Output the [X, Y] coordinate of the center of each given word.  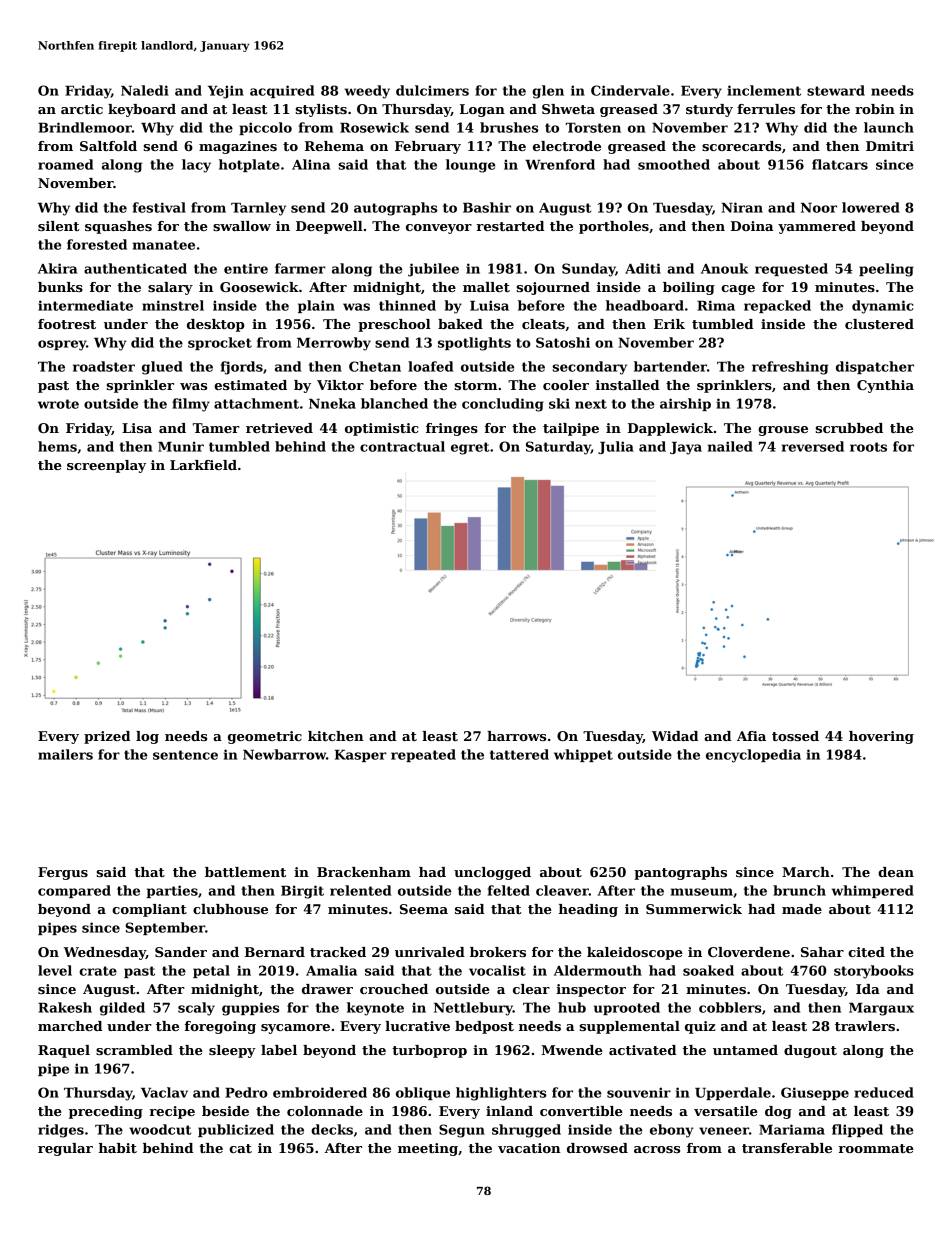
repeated [423, 755]
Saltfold [108, 146]
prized [107, 737]
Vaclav [164, 1092]
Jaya [686, 448]
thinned [407, 305]
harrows [516, 736]
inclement [764, 90]
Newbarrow [284, 754]
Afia [751, 736]
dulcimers [432, 90]
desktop [215, 325]
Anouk [724, 268]
